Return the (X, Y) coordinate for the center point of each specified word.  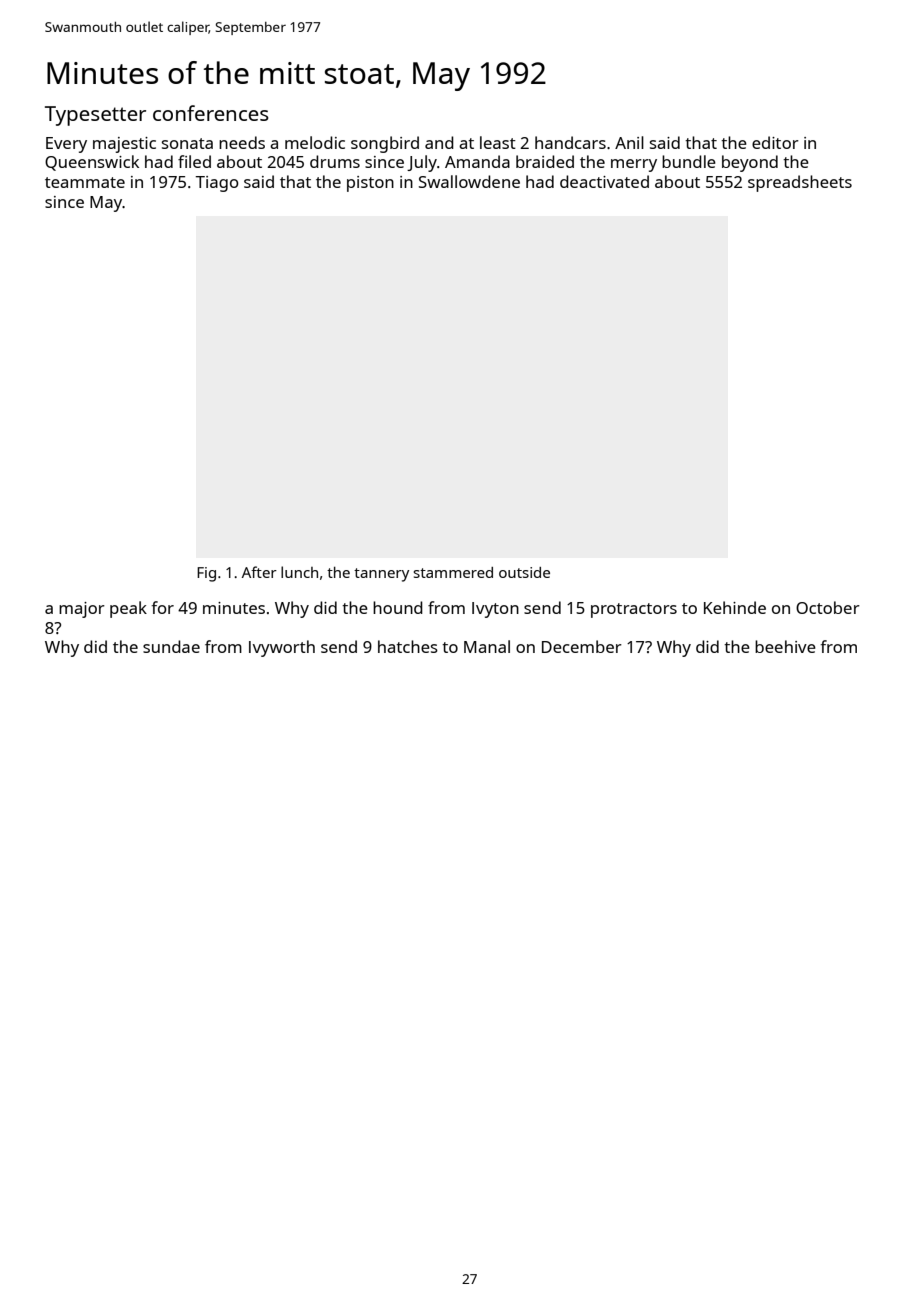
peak (128, 609)
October (828, 607)
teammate (85, 182)
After (259, 572)
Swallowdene (469, 181)
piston (370, 184)
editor (775, 142)
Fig (206, 574)
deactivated (604, 181)
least (498, 142)
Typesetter (95, 116)
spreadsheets (800, 183)
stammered (453, 572)
